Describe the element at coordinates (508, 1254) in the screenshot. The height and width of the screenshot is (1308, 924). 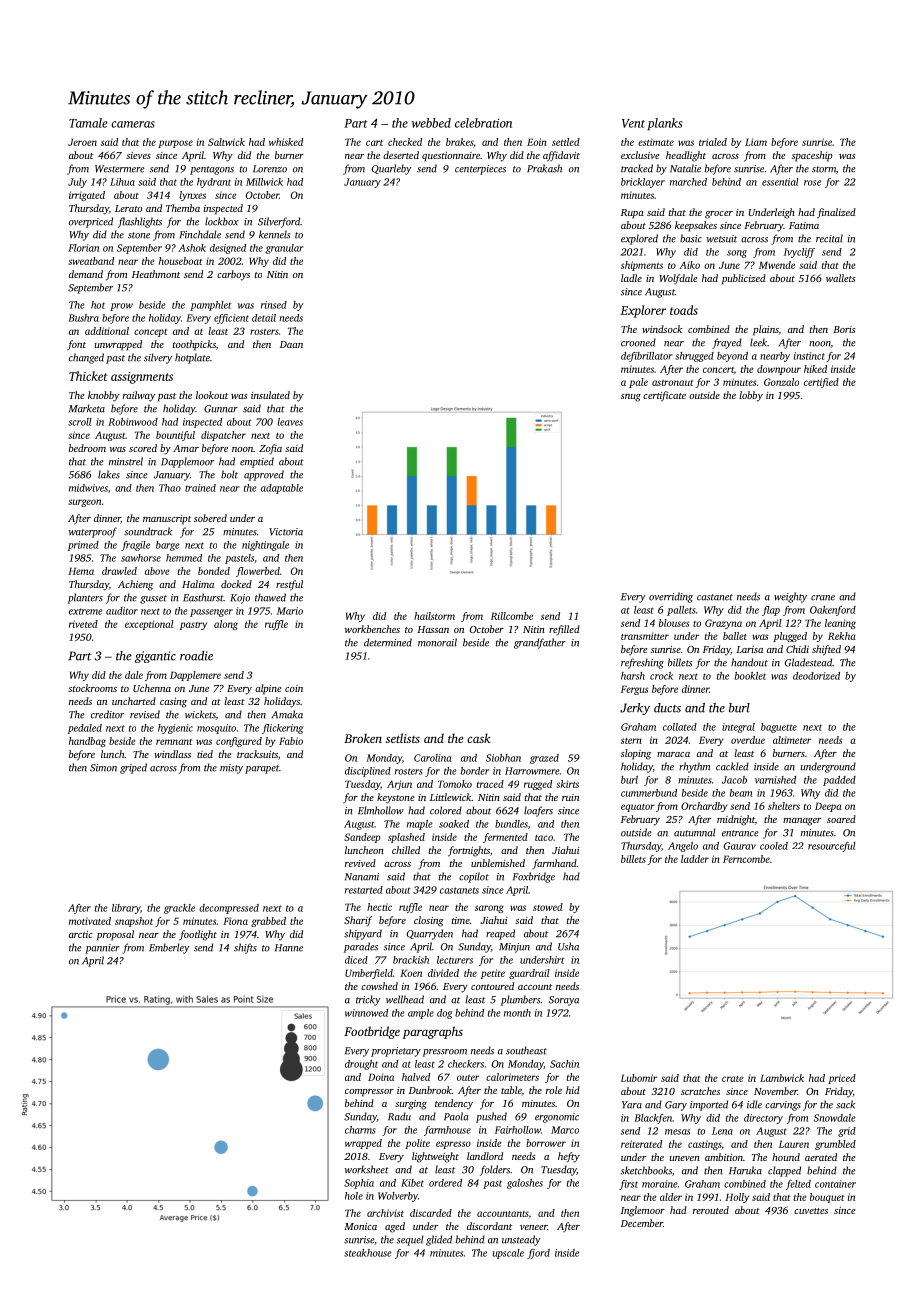
I see `upscale` at that location.
